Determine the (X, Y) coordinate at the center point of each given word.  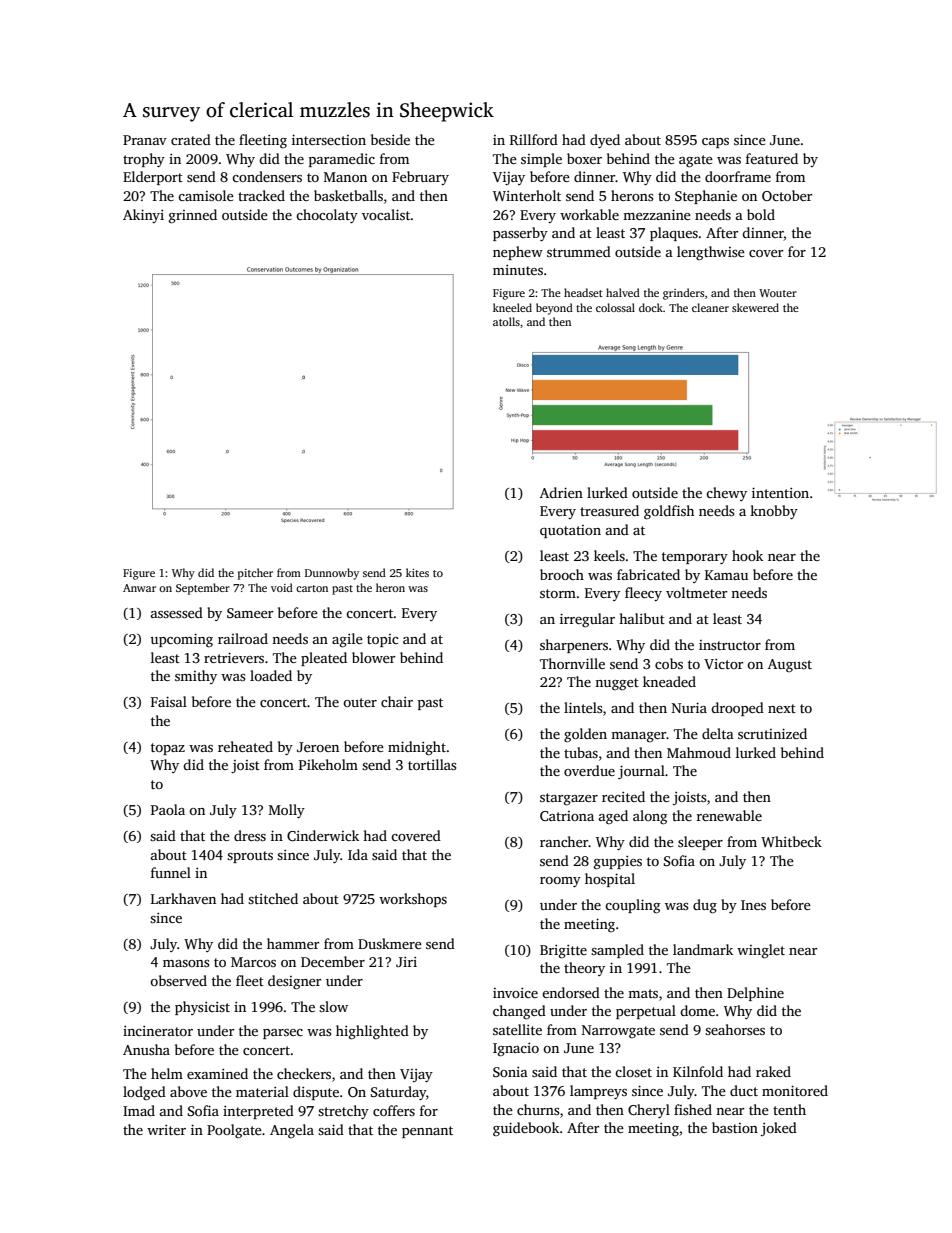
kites (417, 572)
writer (166, 1130)
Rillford (534, 139)
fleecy (643, 594)
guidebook (526, 1129)
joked (779, 1129)
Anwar (139, 588)
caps (715, 143)
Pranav (145, 140)
